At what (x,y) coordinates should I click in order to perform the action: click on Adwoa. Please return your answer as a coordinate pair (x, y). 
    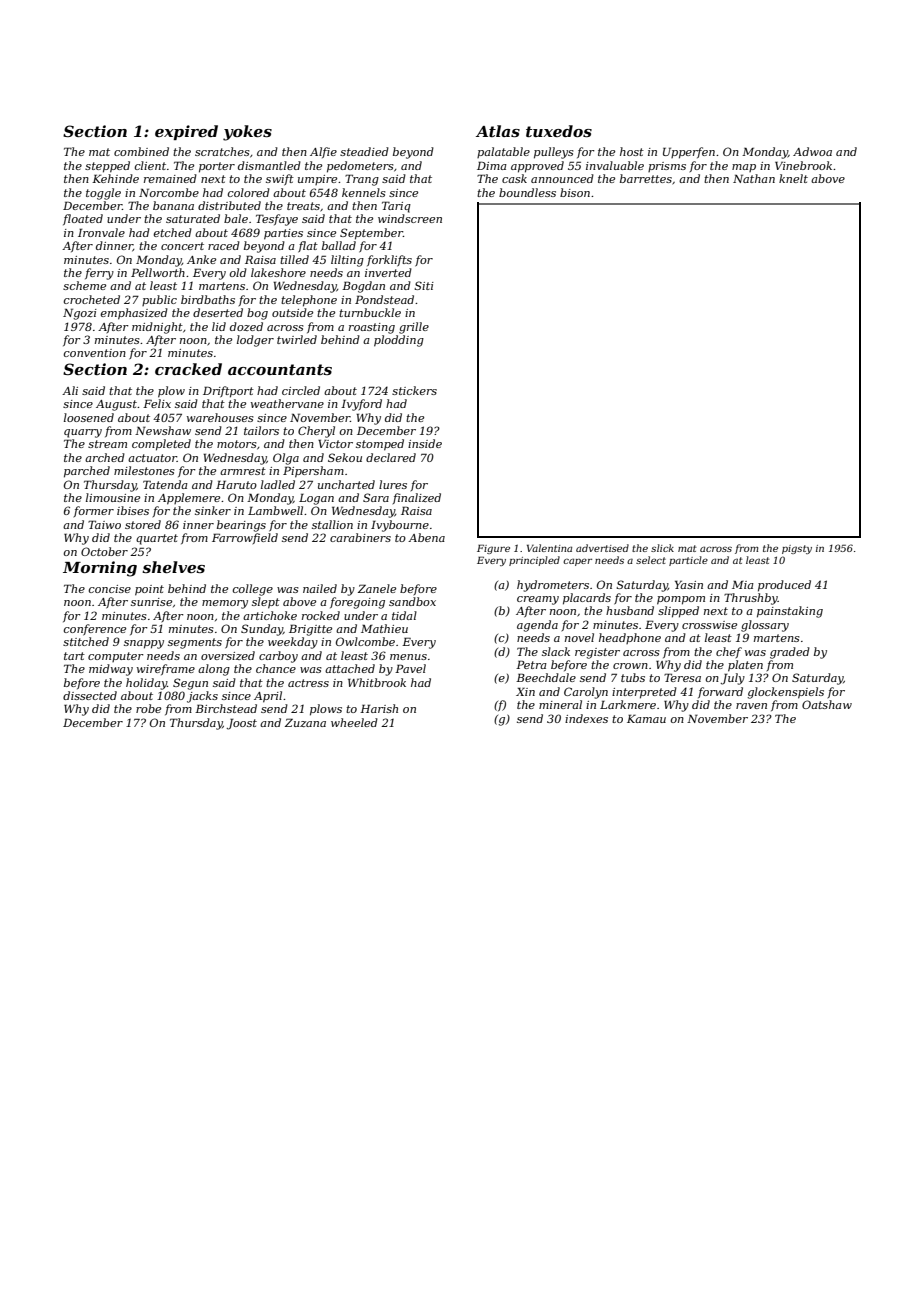
    Looking at the image, I should click on (812, 151).
